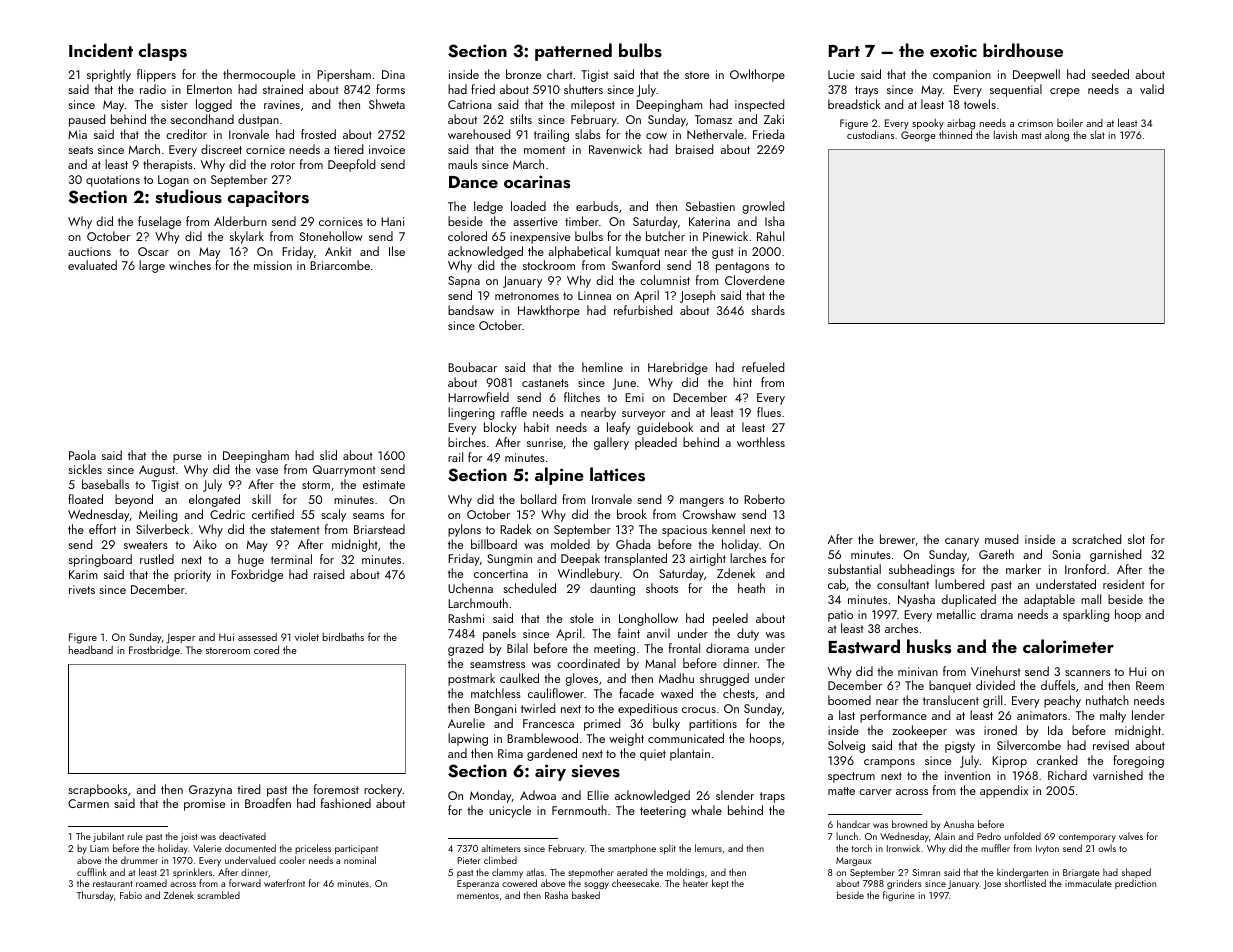  I want to click on fashioned, so click(346, 803).
